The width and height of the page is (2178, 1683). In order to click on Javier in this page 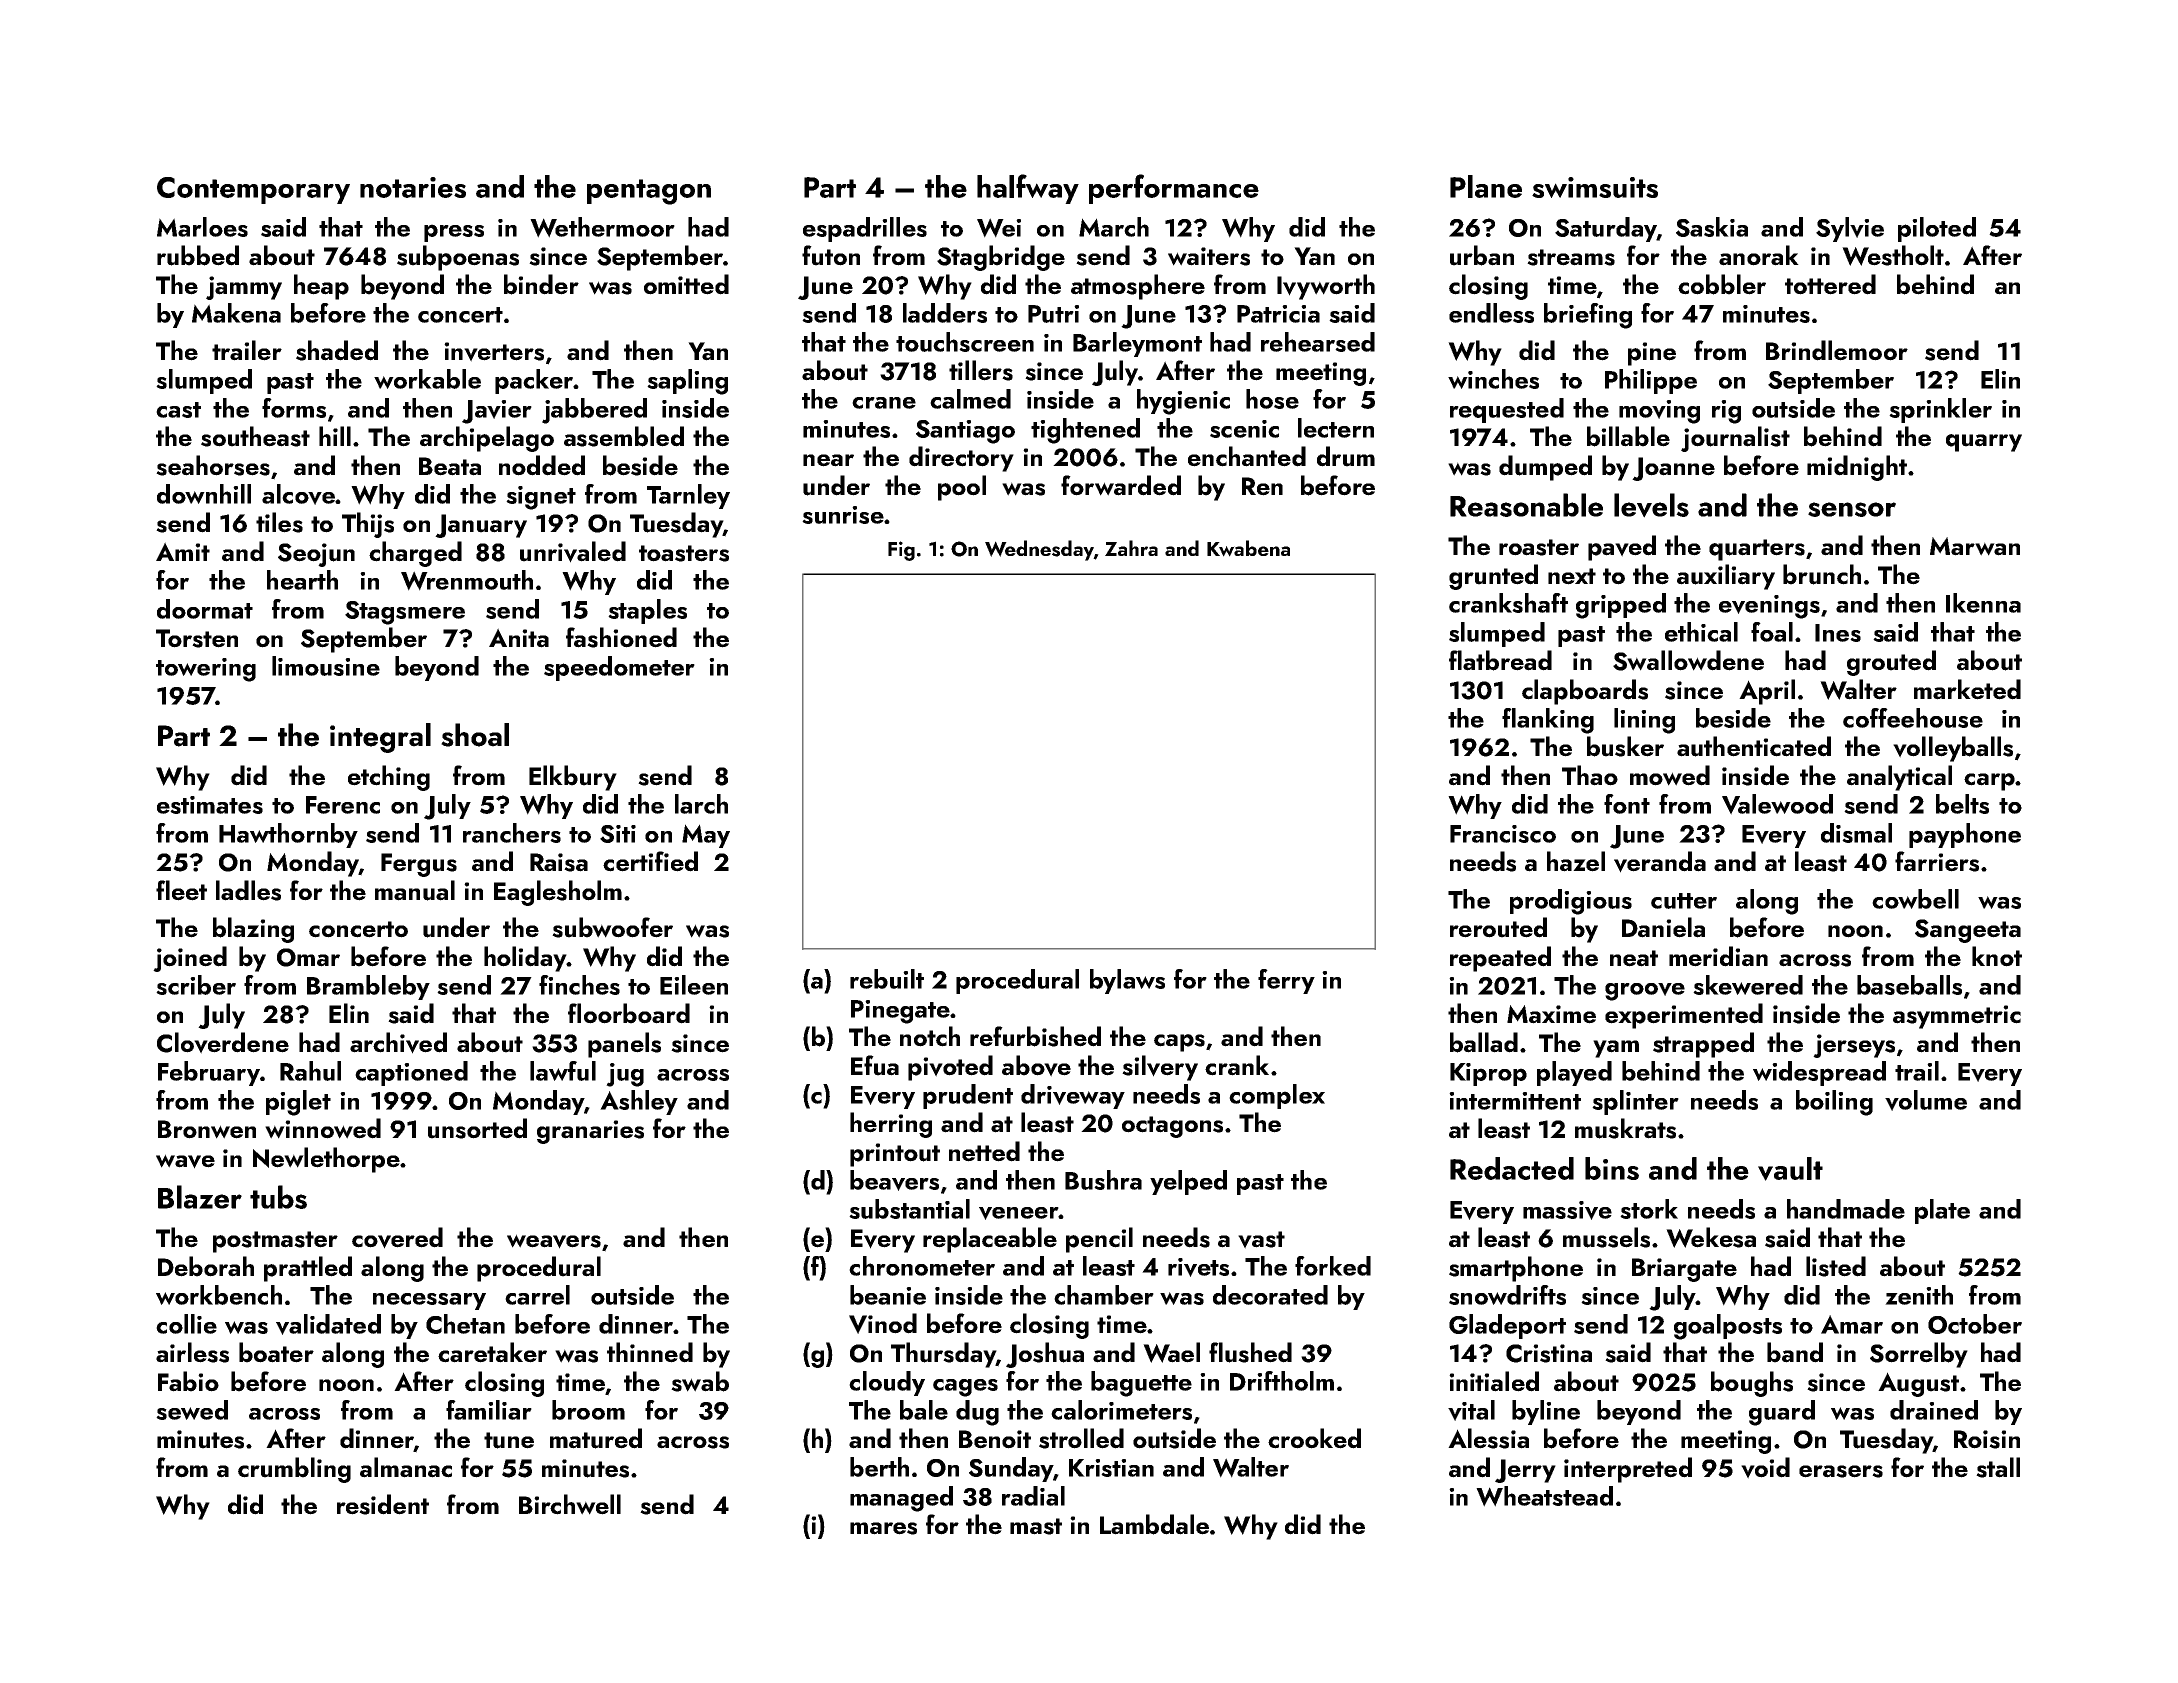, I will do `click(497, 412)`.
